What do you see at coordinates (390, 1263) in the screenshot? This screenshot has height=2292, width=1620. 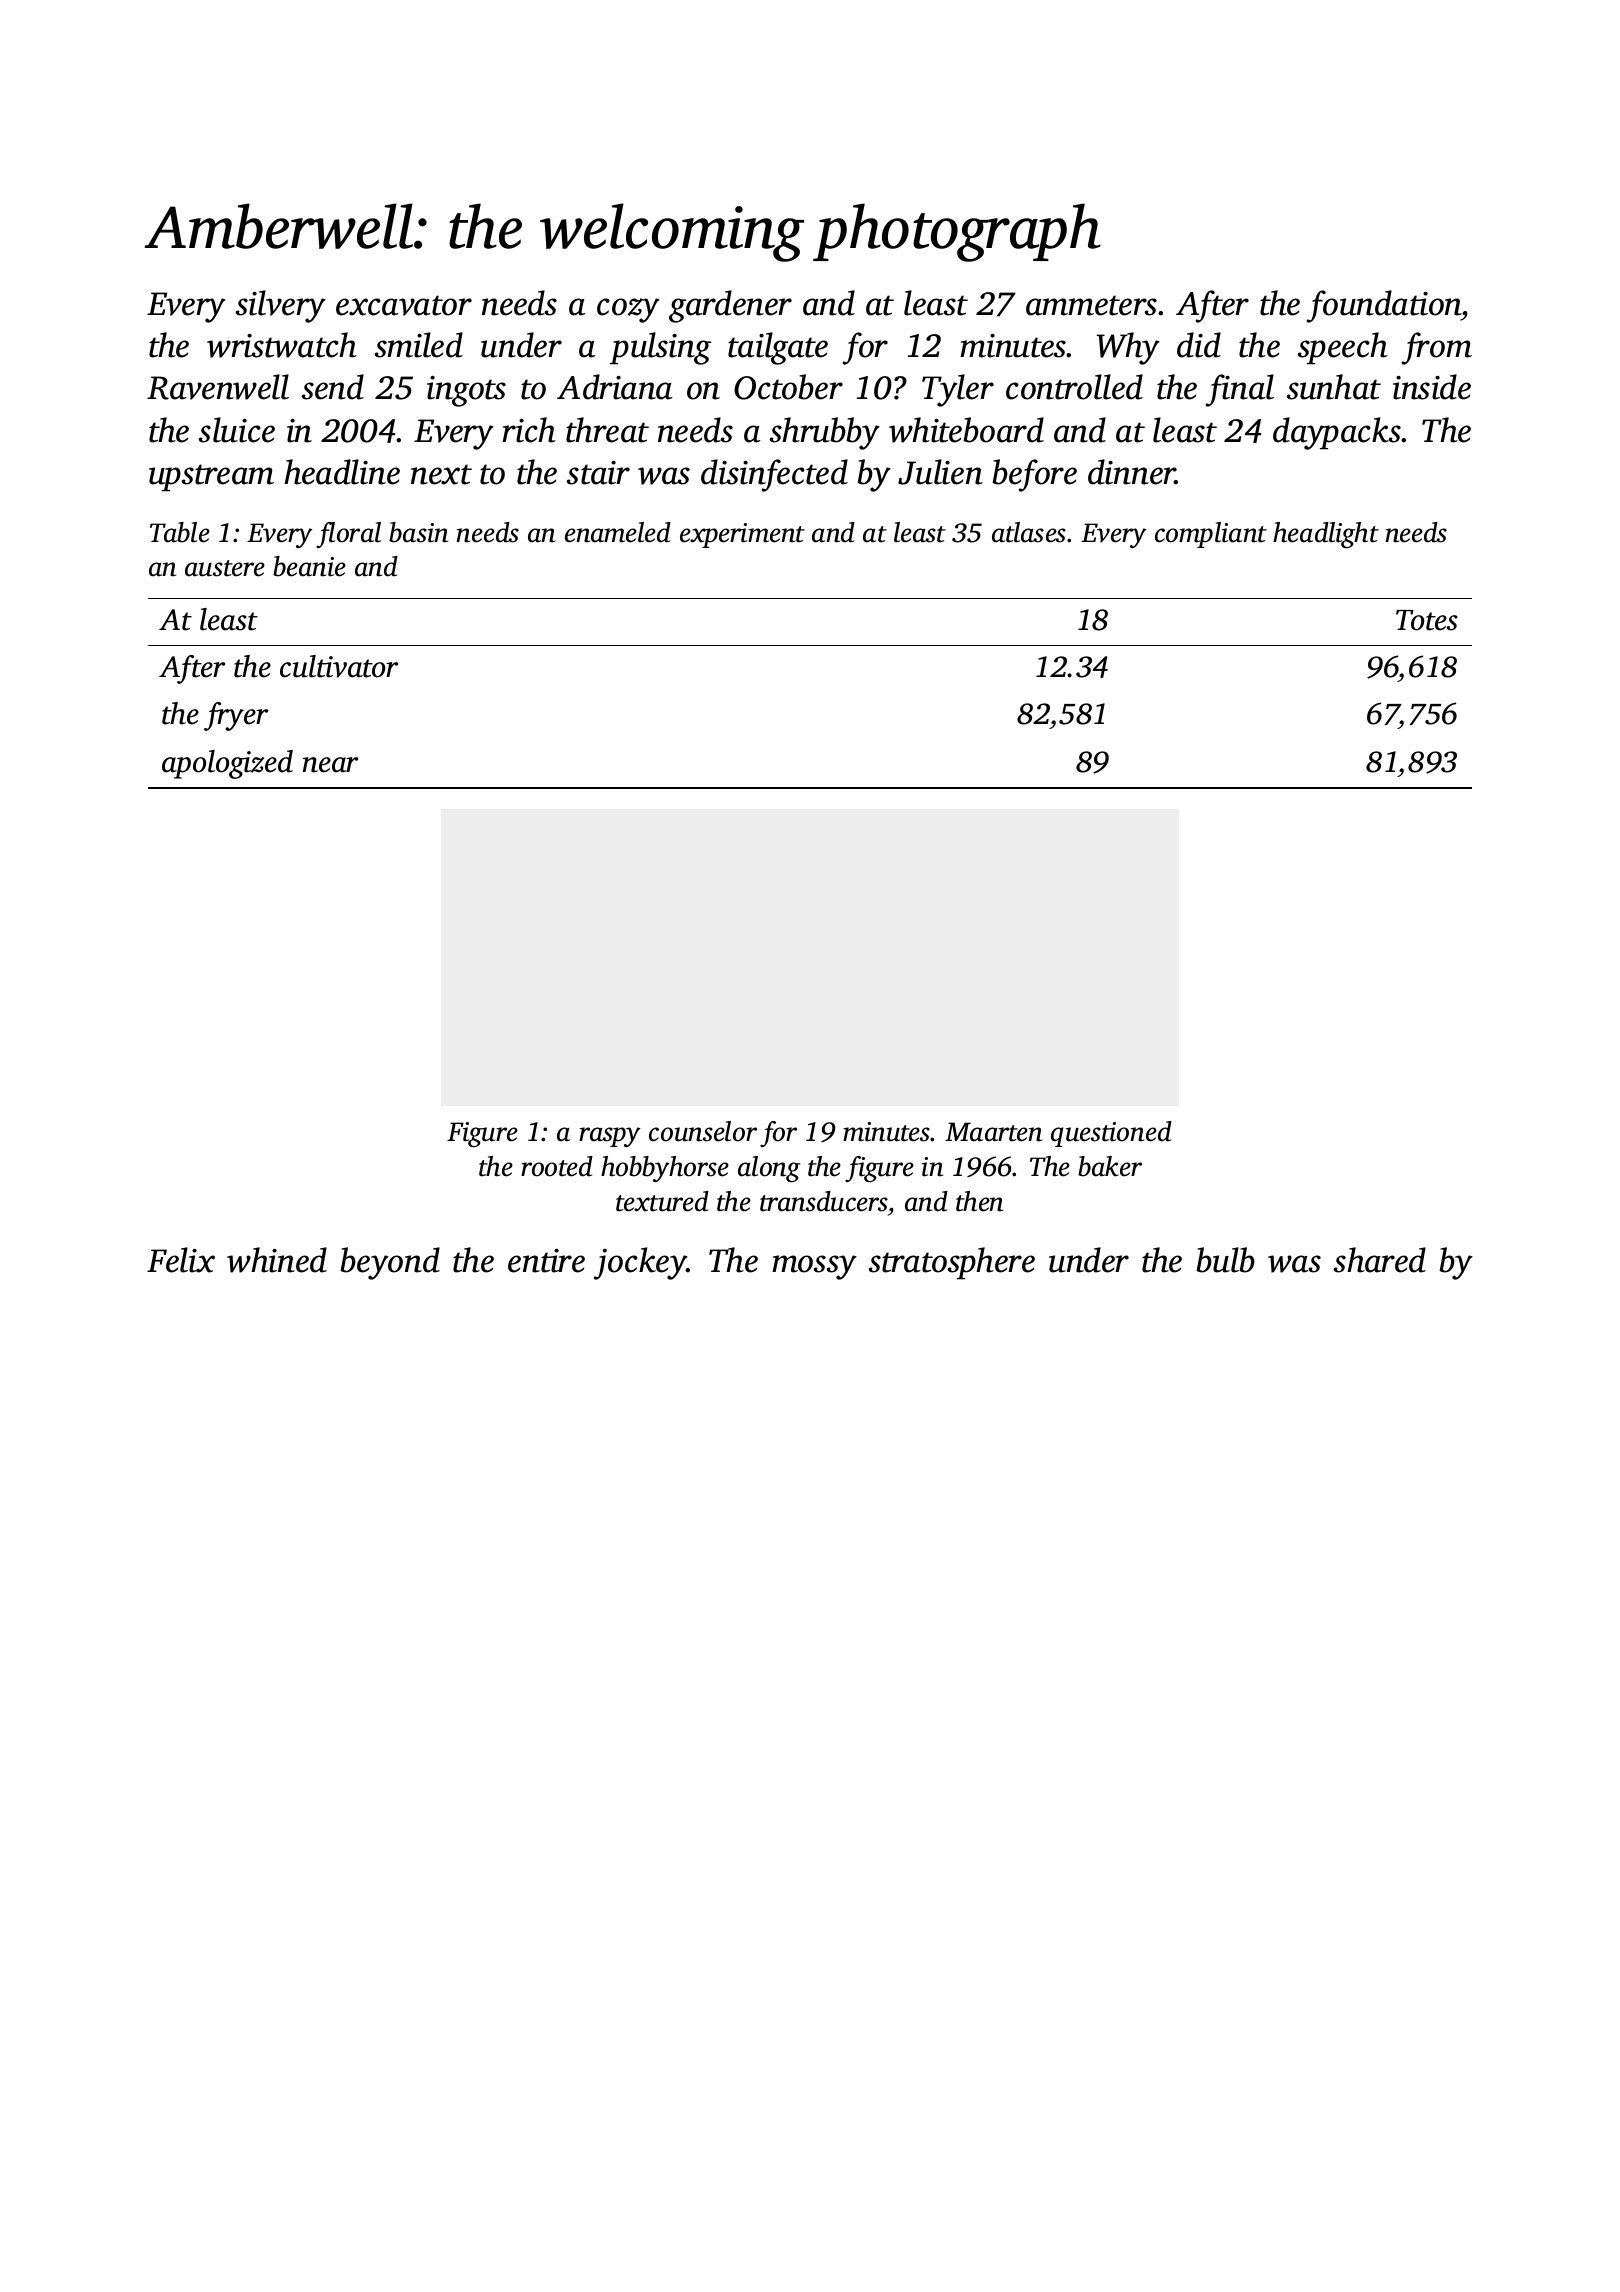 I see `beyond` at bounding box center [390, 1263].
